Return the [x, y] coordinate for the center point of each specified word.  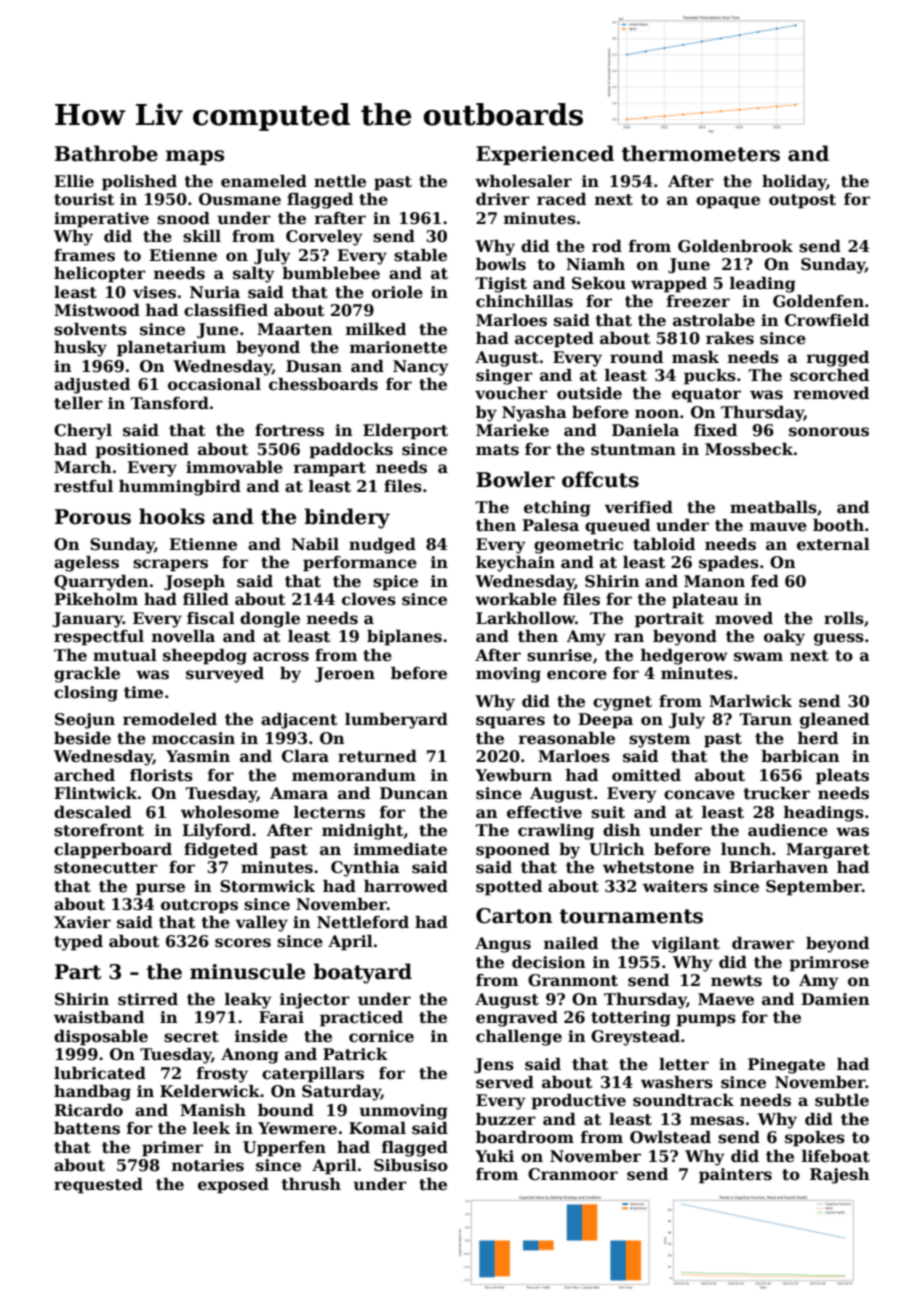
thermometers [701, 153]
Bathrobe [106, 153]
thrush [311, 1184]
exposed [233, 1186]
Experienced [545, 155]
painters [735, 1176]
